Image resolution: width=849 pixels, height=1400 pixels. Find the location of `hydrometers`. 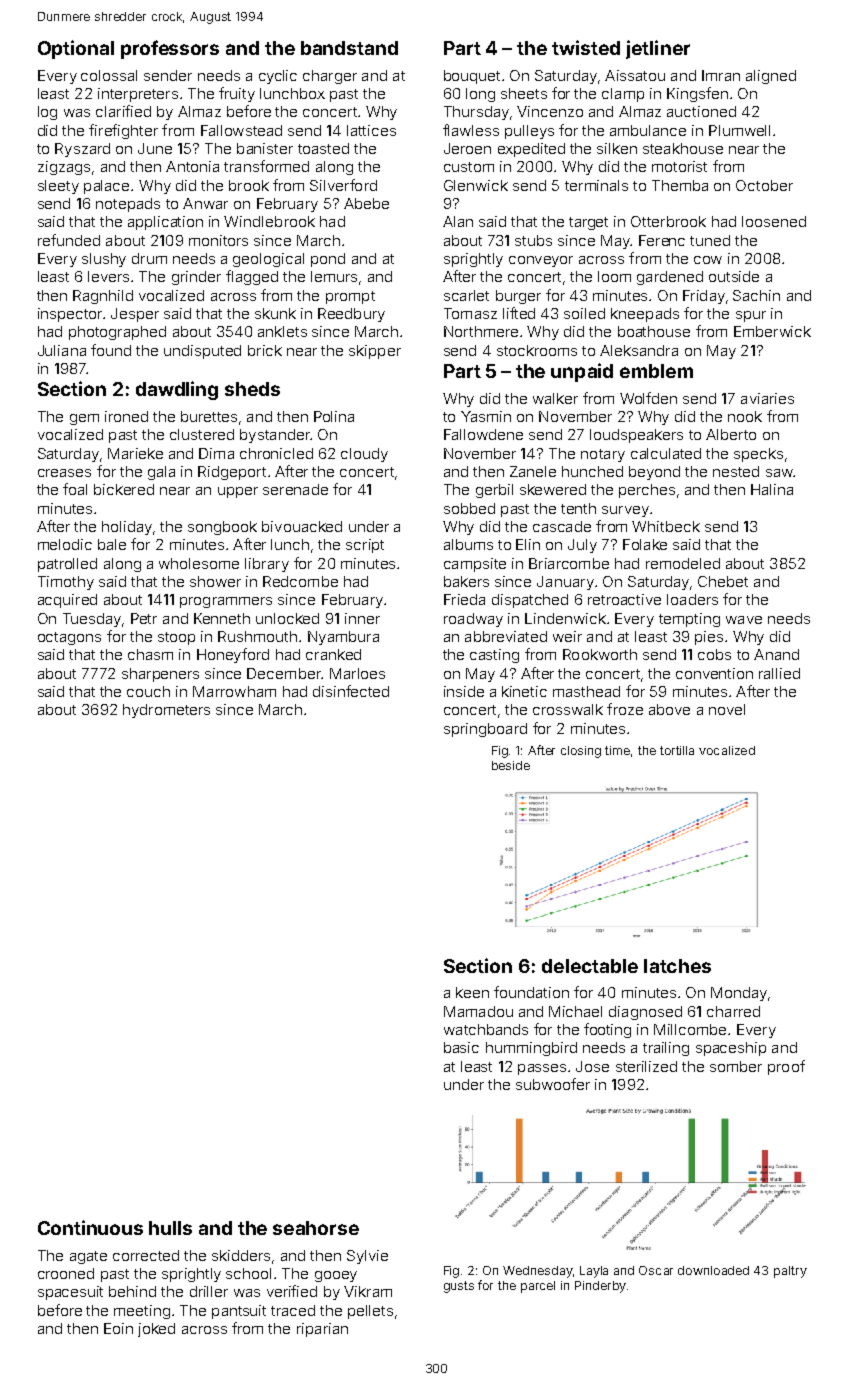

hydrometers is located at coordinates (166, 711).
